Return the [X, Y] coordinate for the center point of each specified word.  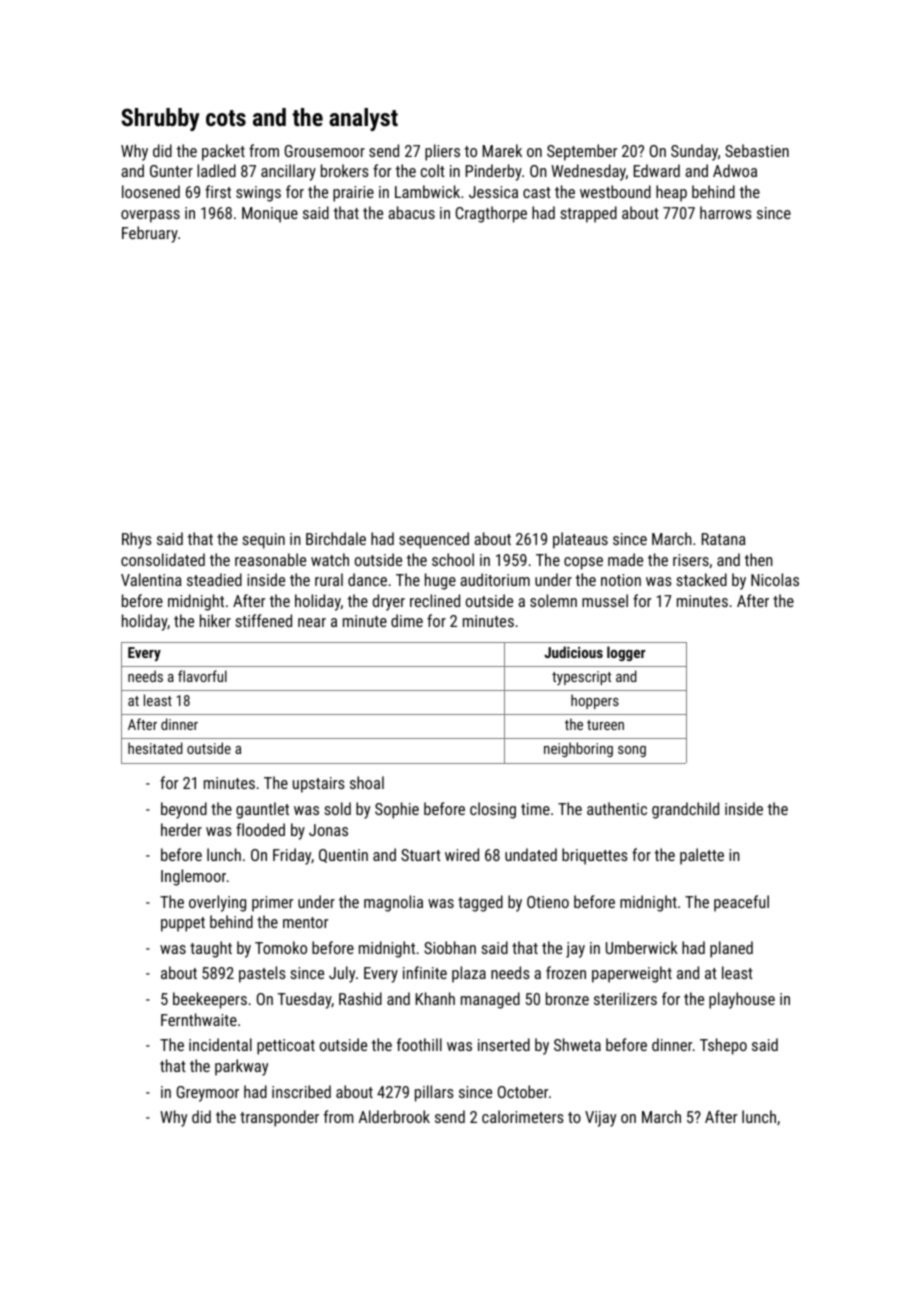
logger [626, 653]
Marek [502, 150]
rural [329, 579]
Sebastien [757, 150]
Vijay [600, 1119]
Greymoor [208, 1094]
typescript [581, 678]
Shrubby [160, 119]
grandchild [685, 810]
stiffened [263, 620]
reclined [435, 600]
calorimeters [523, 1116]
